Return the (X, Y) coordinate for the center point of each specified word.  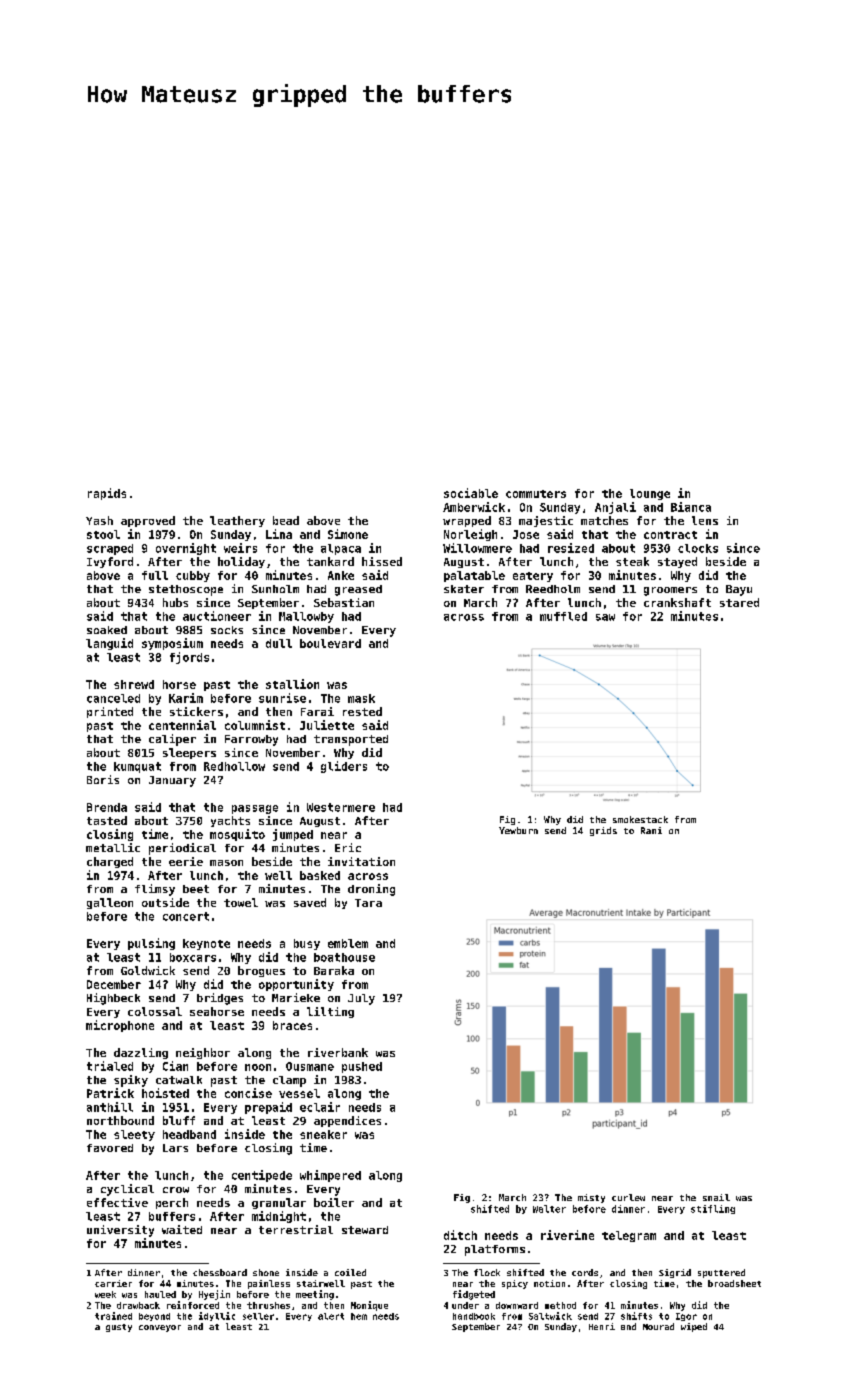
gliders (344, 767)
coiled (350, 1272)
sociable (471, 493)
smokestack (640, 819)
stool (103, 534)
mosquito (237, 835)
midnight (279, 1217)
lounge (650, 494)
